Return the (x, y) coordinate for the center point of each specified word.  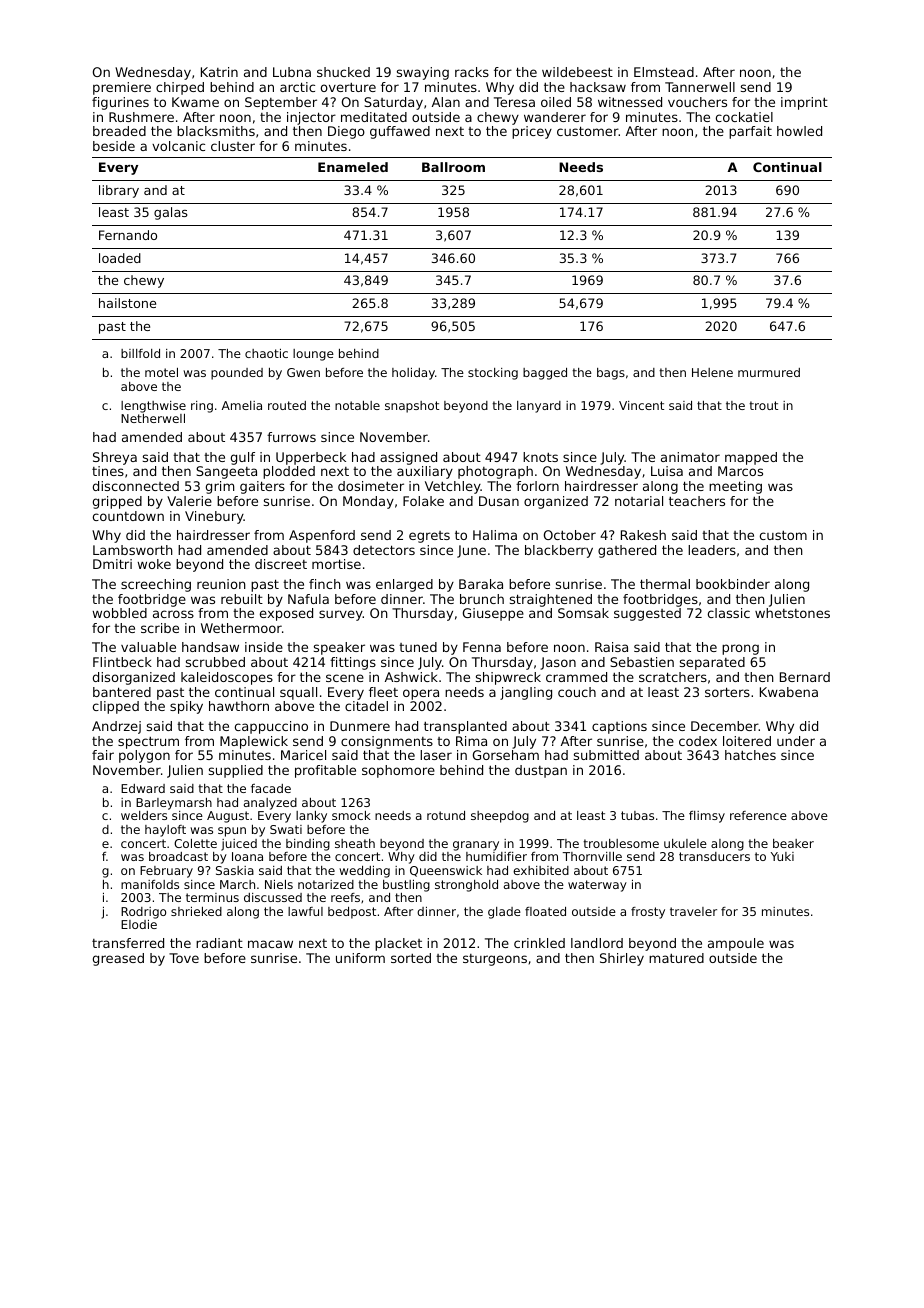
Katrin (219, 72)
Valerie (189, 501)
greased (118, 959)
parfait (750, 132)
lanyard (539, 407)
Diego (346, 132)
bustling (406, 886)
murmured (769, 372)
